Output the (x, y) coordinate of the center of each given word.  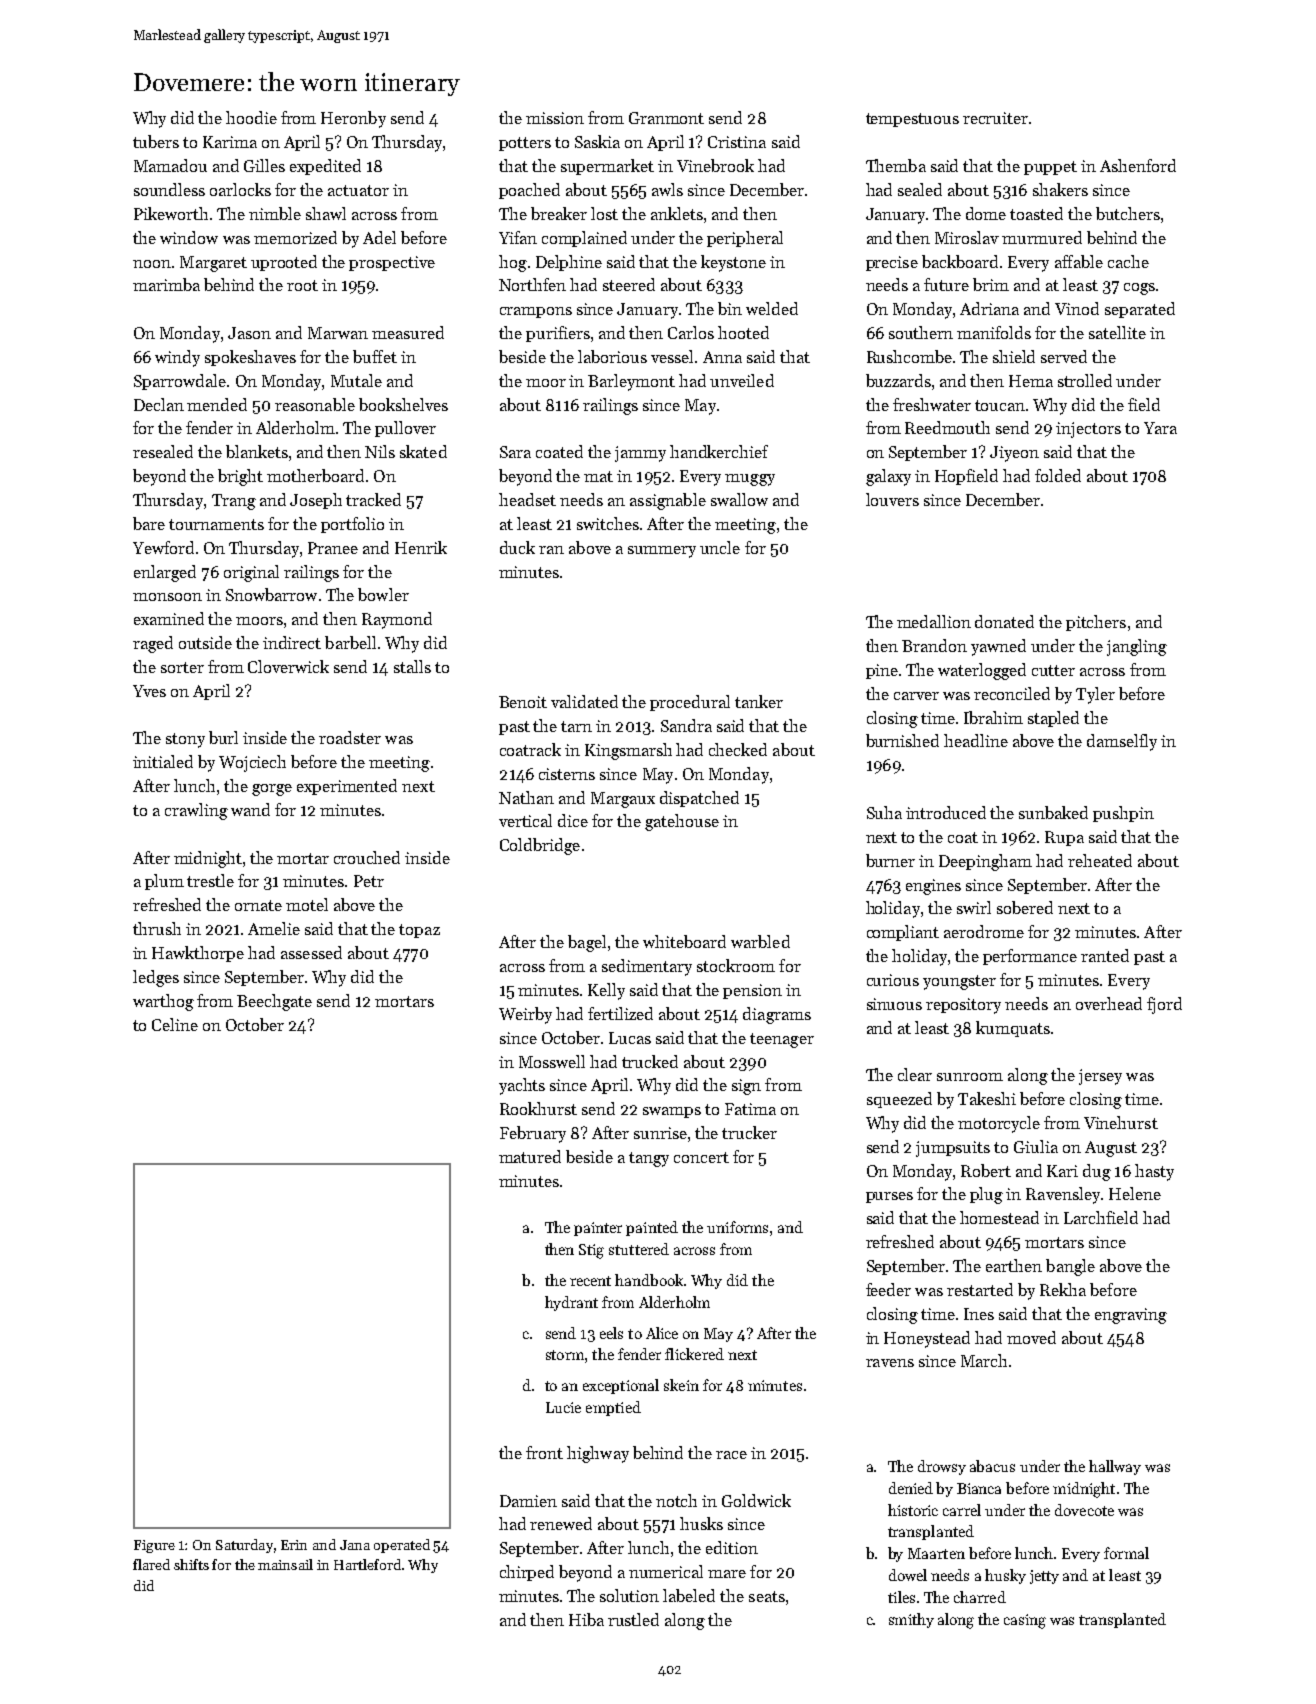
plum (164, 882)
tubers (156, 141)
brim (991, 284)
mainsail (285, 1564)
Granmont (666, 118)
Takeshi (987, 1098)
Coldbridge (540, 846)
